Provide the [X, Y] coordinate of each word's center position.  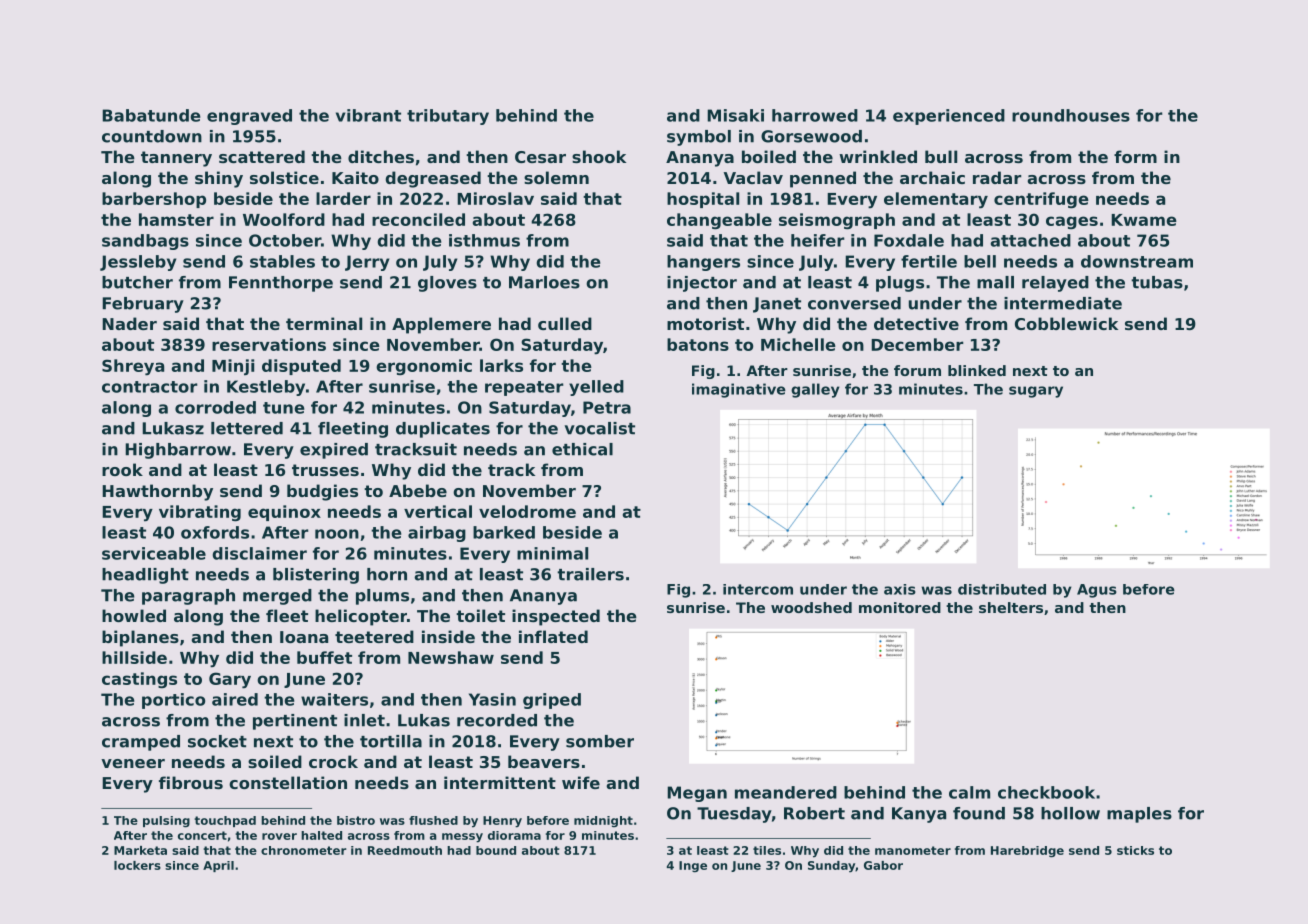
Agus [1097, 591]
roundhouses [1071, 115]
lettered [247, 428]
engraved [249, 117]
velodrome [527, 511]
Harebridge [1027, 852]
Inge [693, 867]
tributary [448, 117]
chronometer [304, 850]
